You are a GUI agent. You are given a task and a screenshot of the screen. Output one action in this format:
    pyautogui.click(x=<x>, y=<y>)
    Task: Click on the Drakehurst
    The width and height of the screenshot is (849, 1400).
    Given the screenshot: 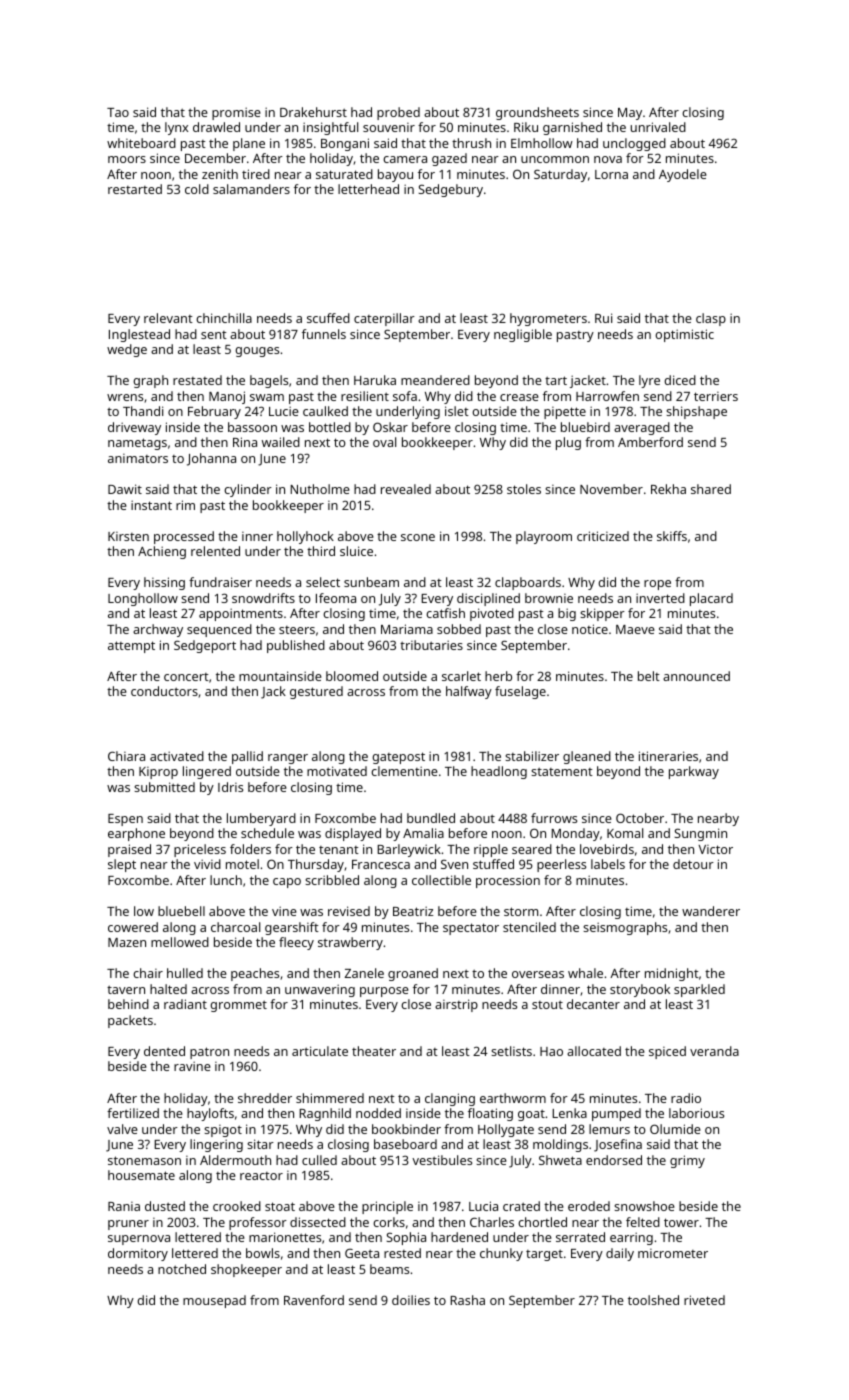 What is the action you would take?
    pyautogui.click(x=313, y=112)
